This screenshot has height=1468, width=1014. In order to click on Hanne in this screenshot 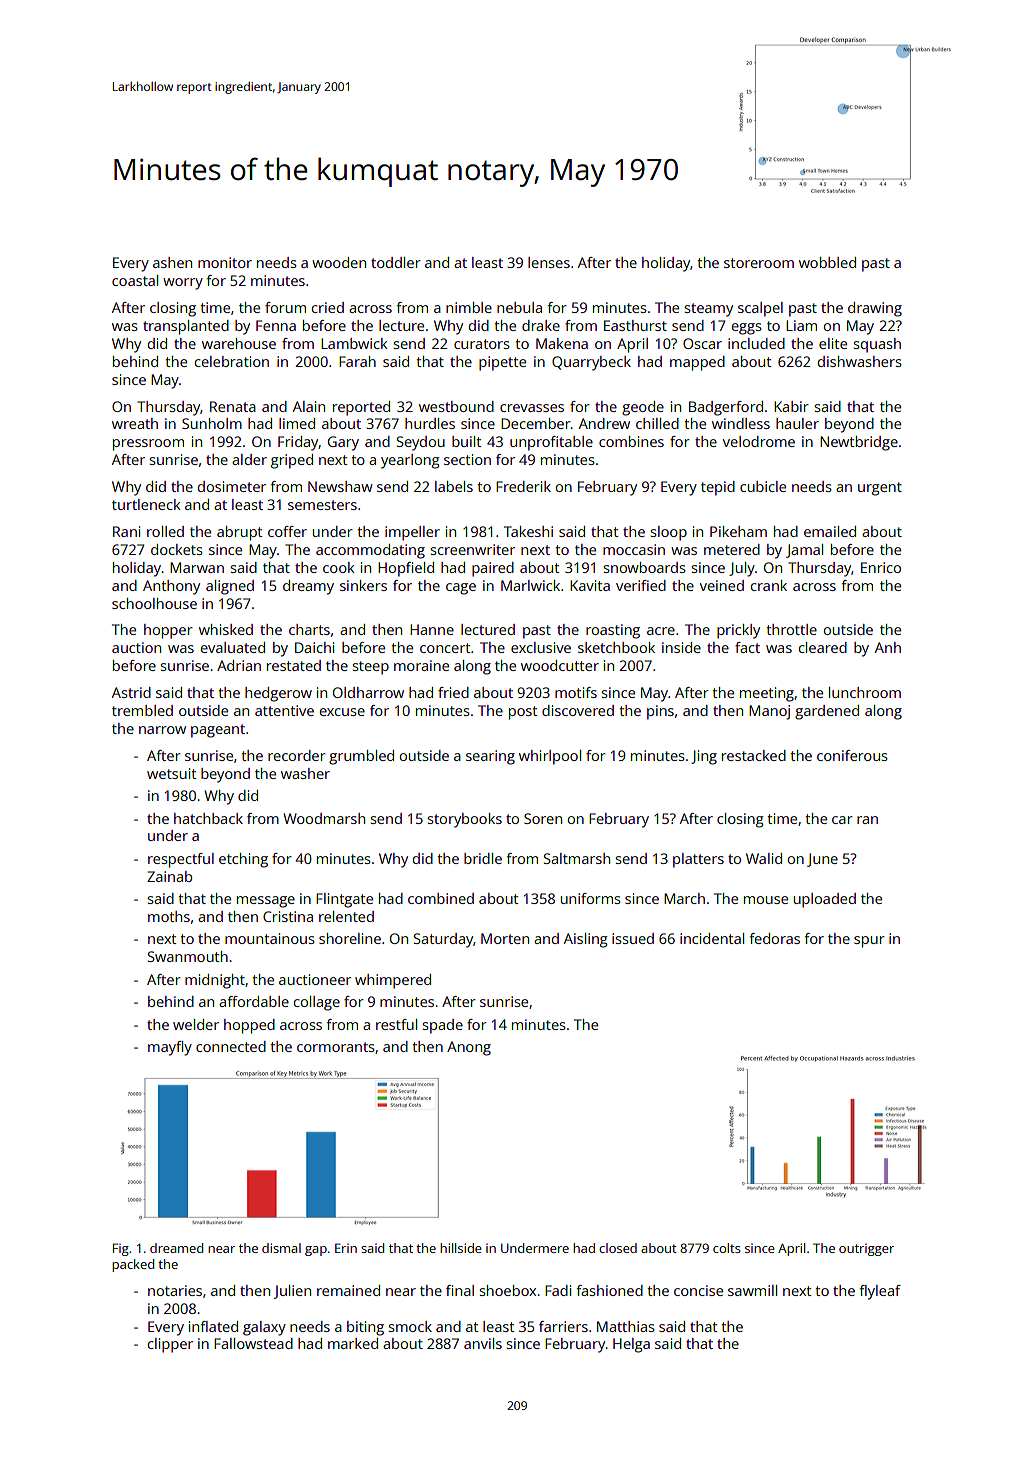, I will do `click(432, 629)`.
